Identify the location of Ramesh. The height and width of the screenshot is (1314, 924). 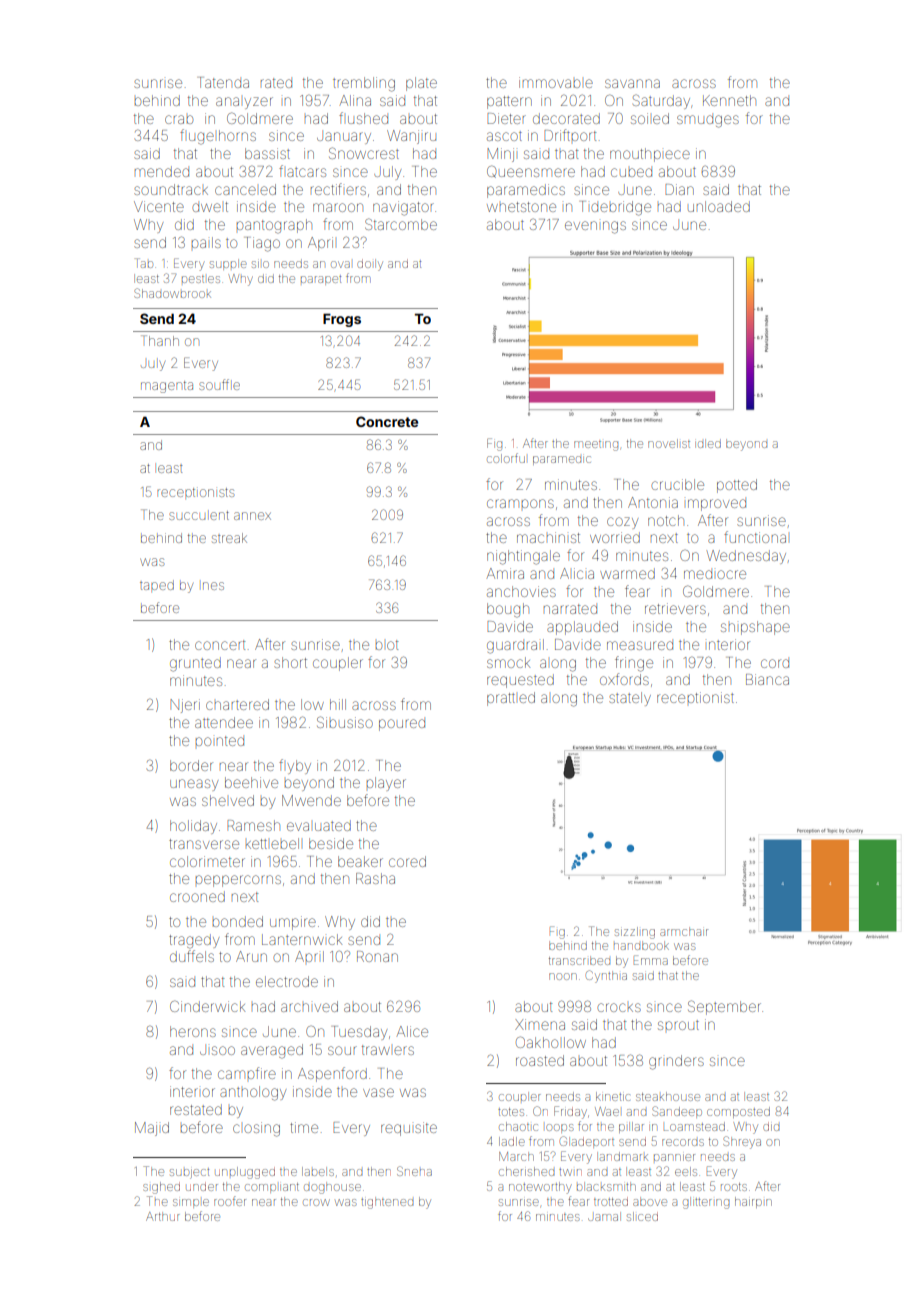
(253, 825).
